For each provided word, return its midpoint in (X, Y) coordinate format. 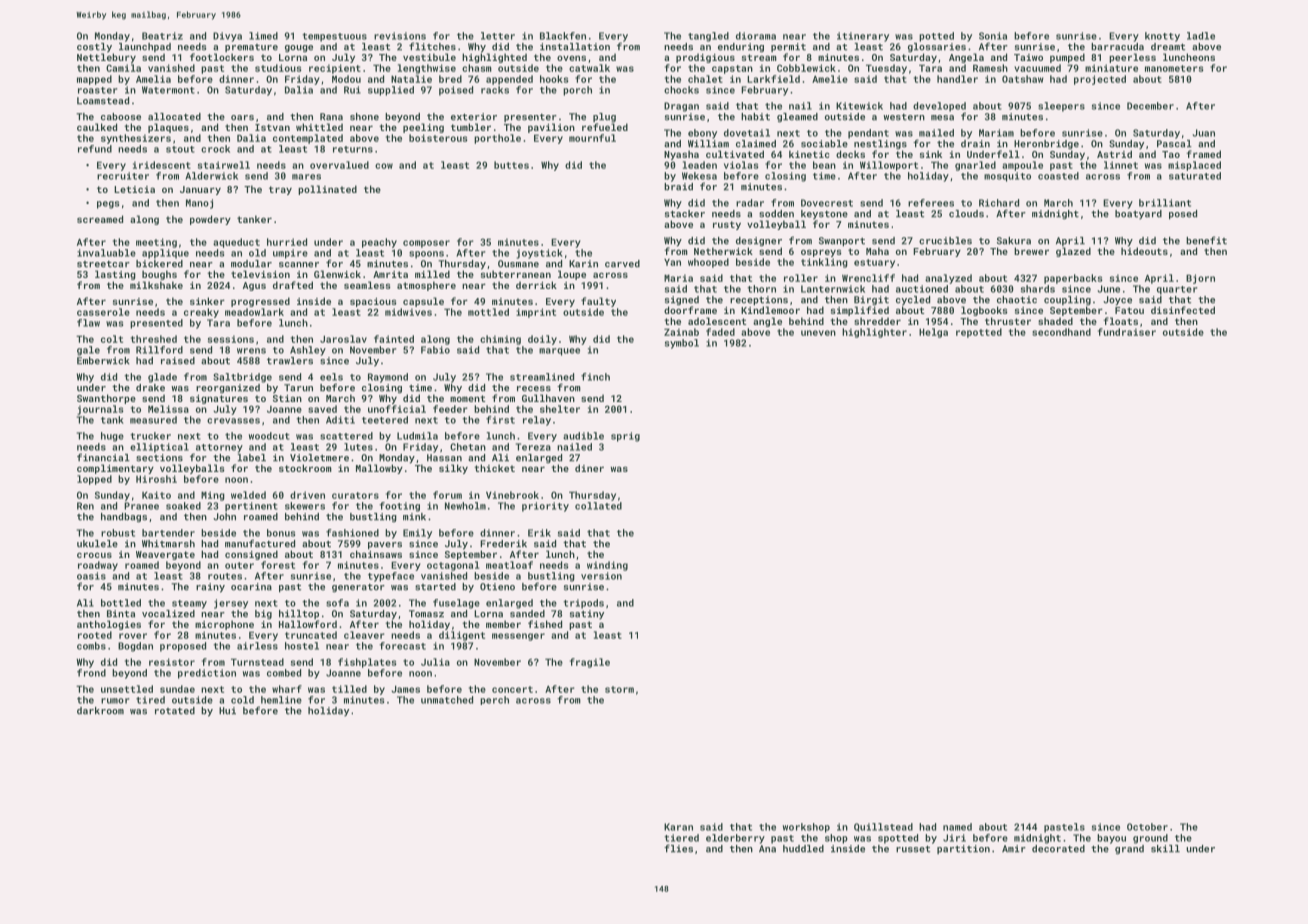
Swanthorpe (106, 399)
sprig (625, 437)
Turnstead (257, 662)
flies (678, 848)
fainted (394, 339)
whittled (319, 127)
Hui (227, 711)
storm (619, 689)
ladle (1201, 36)
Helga (933, 333)
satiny (587, 614)
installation (575, 47)
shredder (877, 321)
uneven (818, 333)
